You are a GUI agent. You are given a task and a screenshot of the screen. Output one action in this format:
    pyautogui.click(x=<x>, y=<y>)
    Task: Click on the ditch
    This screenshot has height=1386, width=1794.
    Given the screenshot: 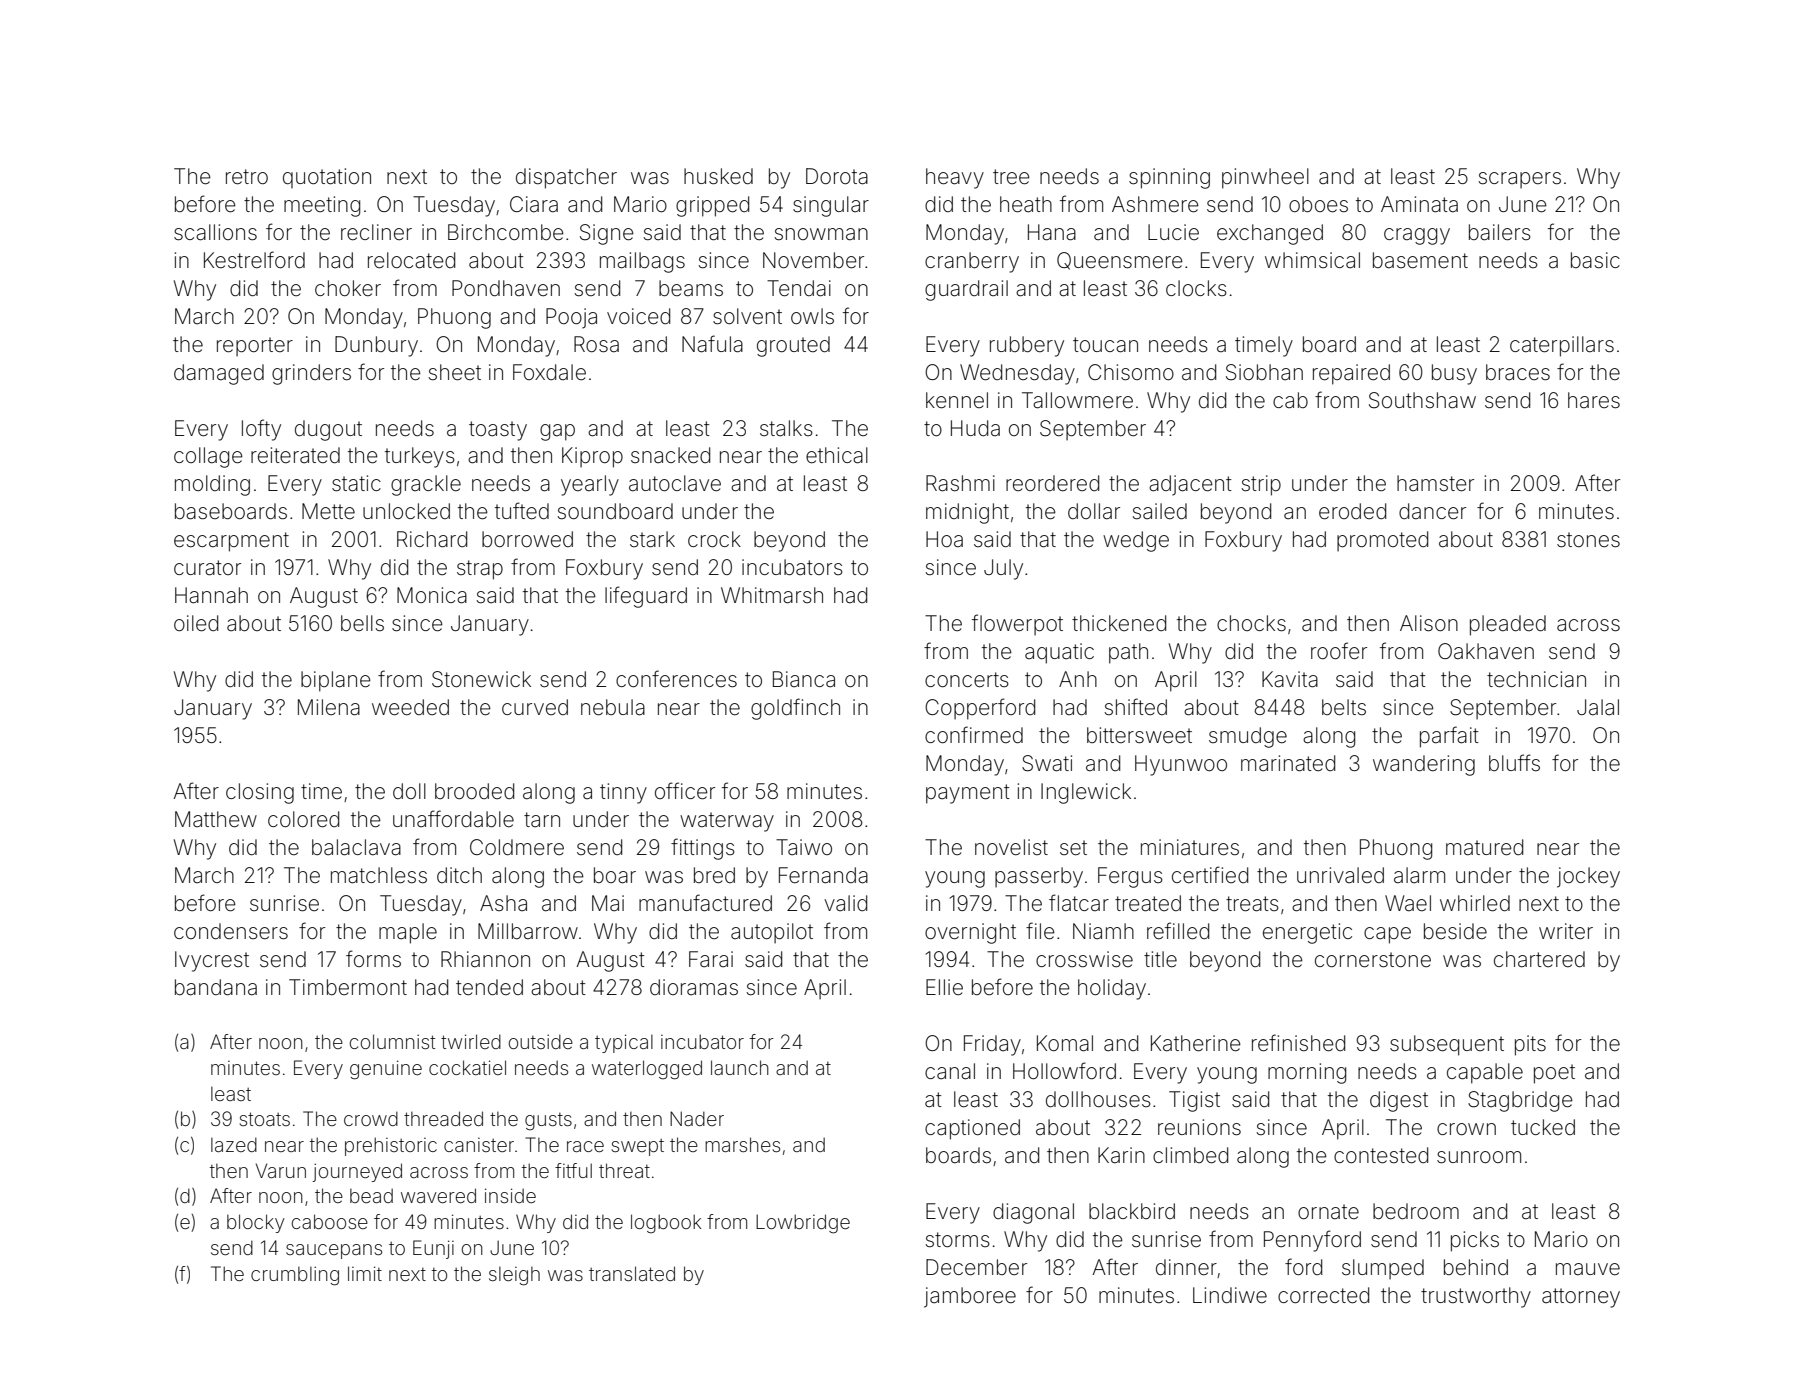 What is the action you would take?
    pyautogui.click(x=459, y=875)
